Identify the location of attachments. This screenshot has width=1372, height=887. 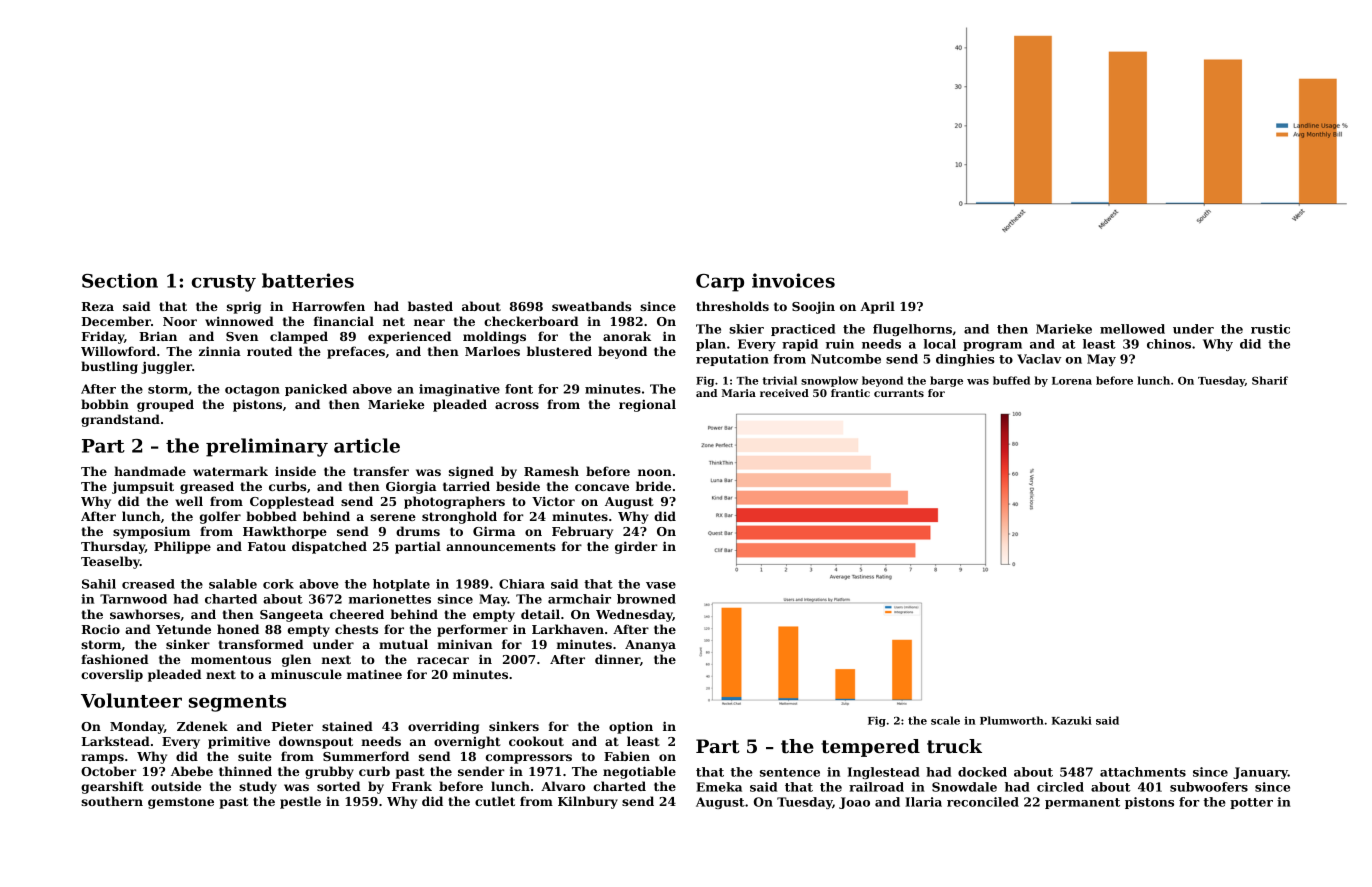
(1143, 772).
